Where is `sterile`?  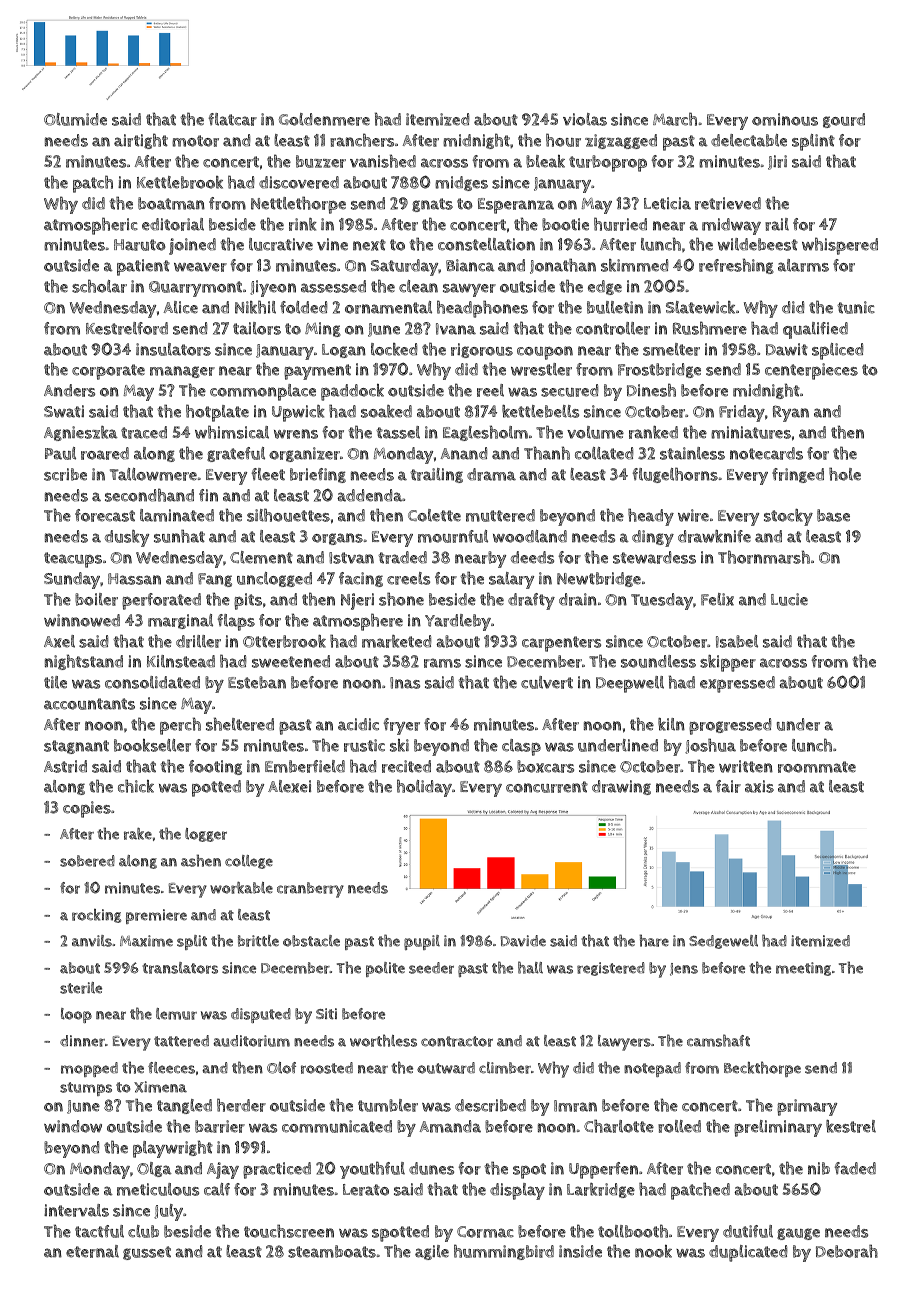 sterile is located at coordinates (81, 988).
